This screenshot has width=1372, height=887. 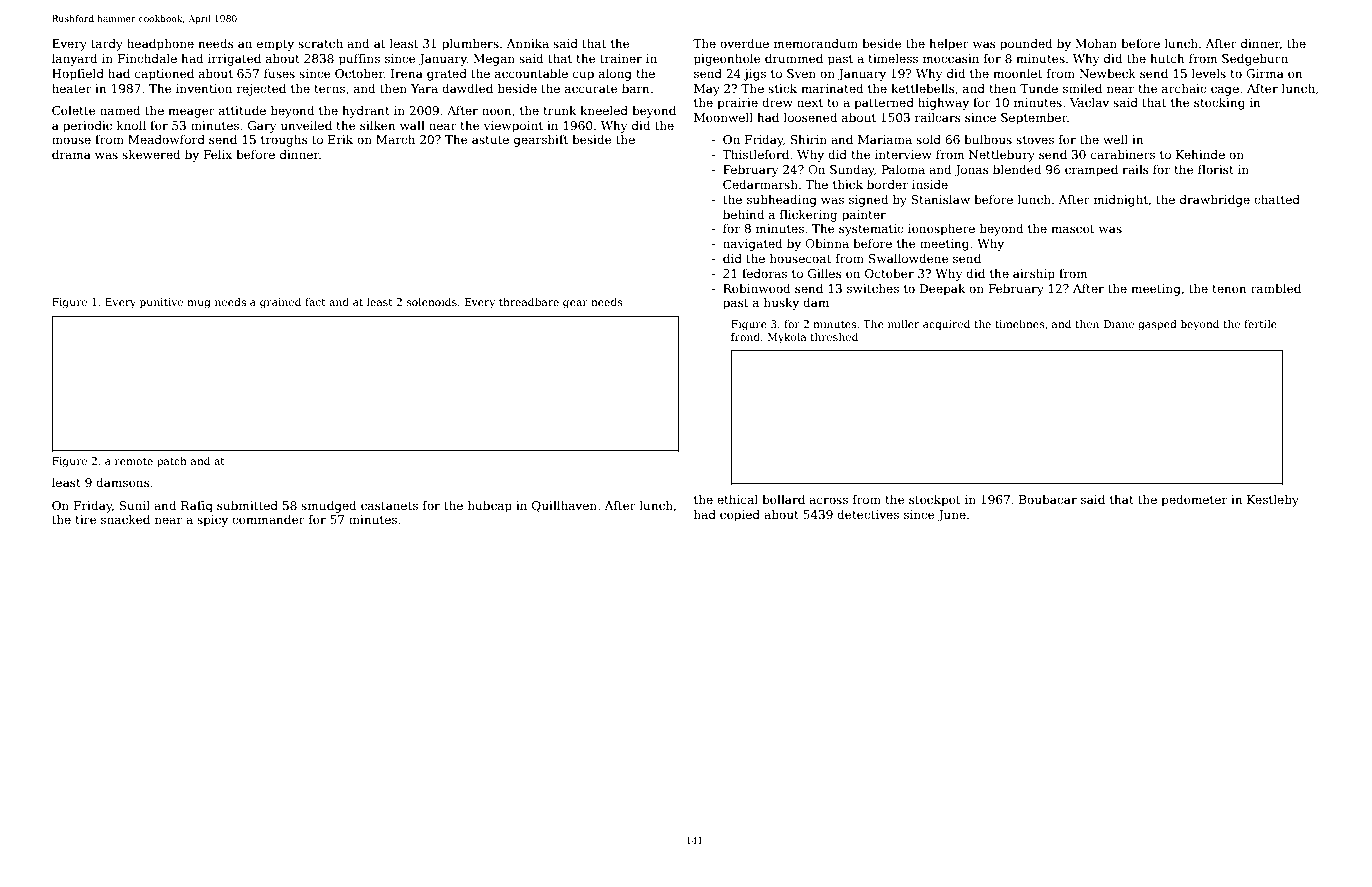 I want to click on fedoras, so click(x=764, y=273).
